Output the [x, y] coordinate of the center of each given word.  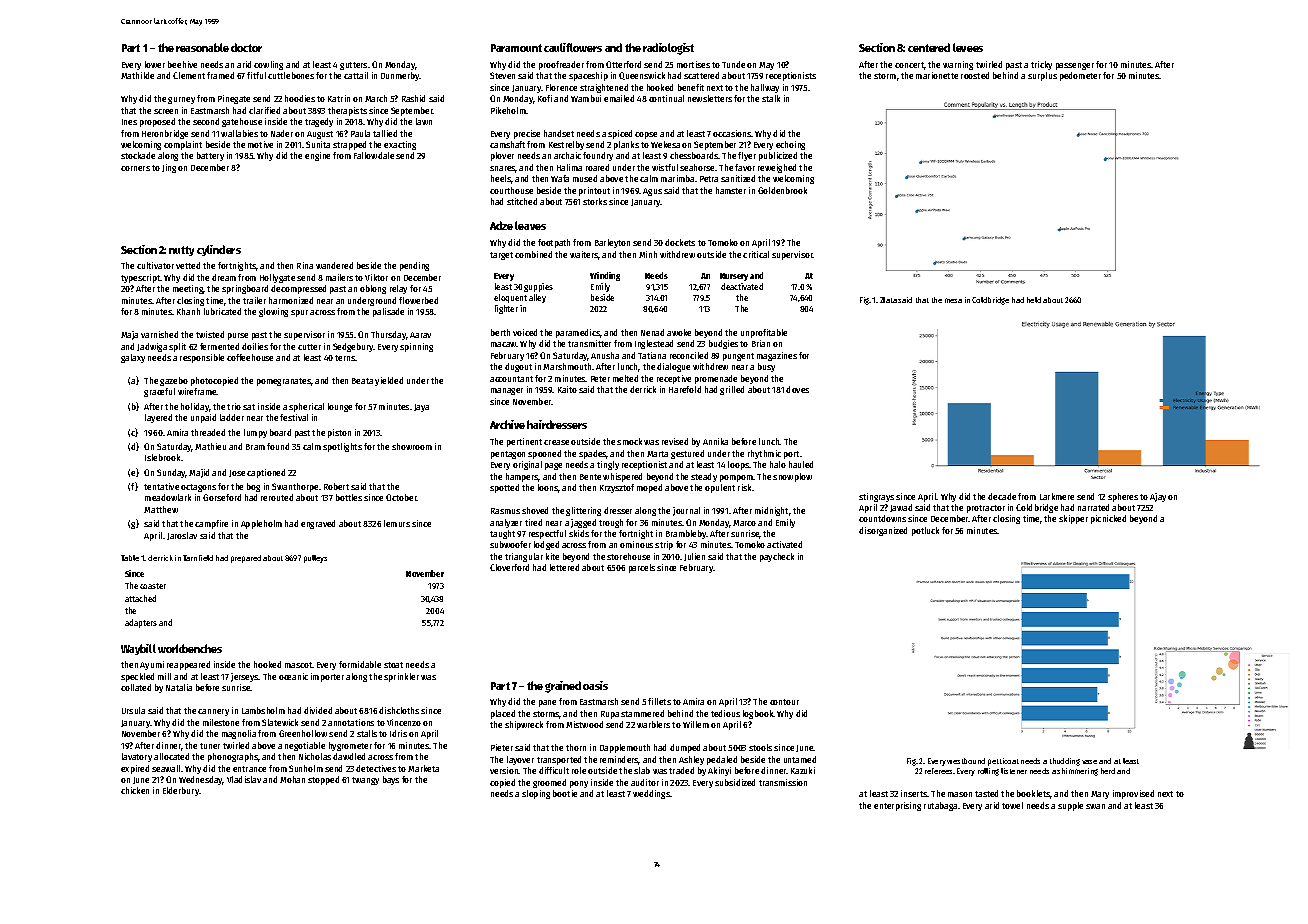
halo [778, 464]
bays [391, 780]
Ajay [1158, 497]
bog [253, 487]
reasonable [202, 47]
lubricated [222, 311]
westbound [966, 761]
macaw [504, 344]
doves [797, 389]
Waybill [138, 649]
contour [784, 702]
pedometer [1080, 76]
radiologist [668, 49]
